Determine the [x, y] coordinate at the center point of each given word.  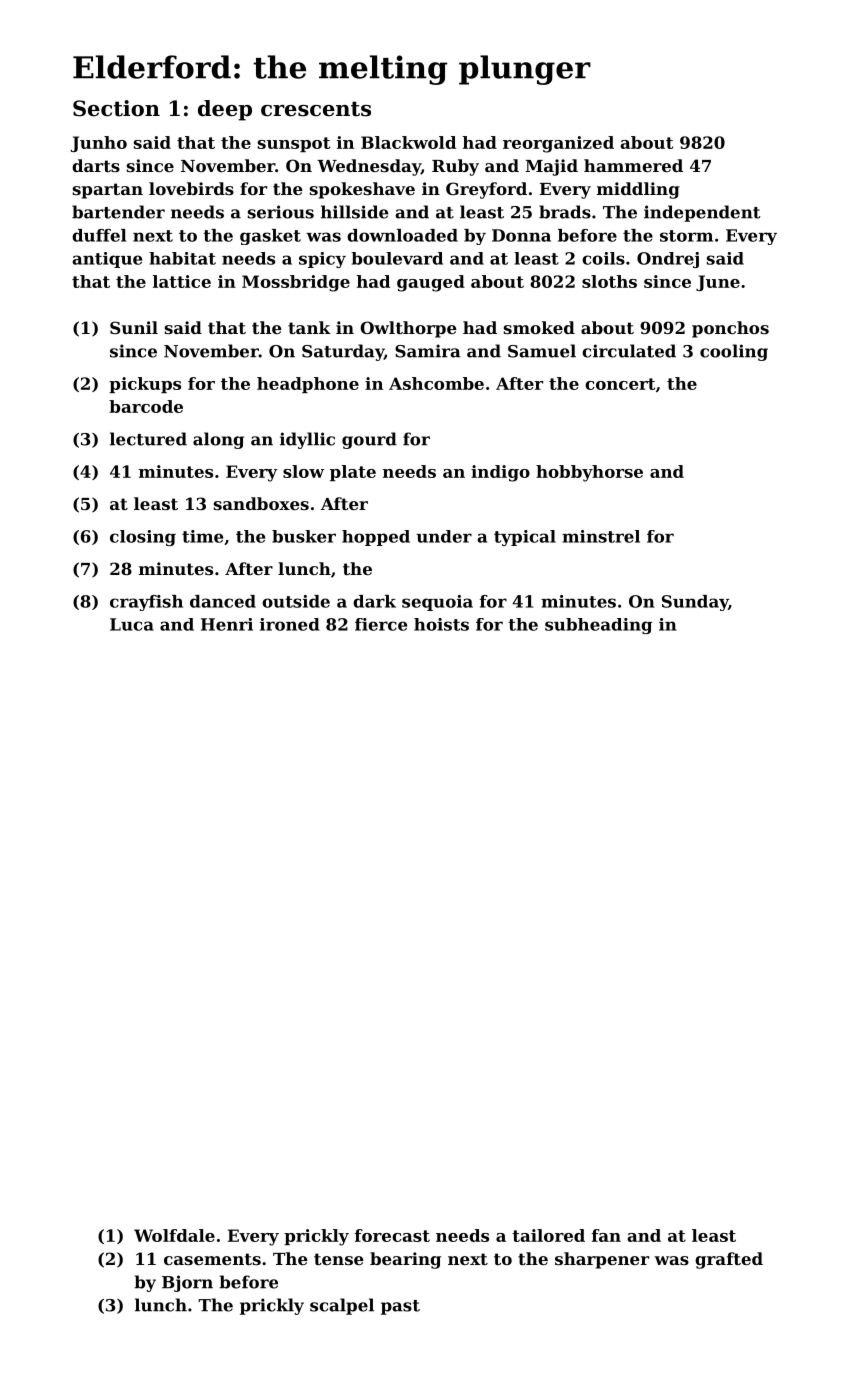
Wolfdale [174, 1235]
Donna [521, 235]
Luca [132, 624]
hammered [633, 165]
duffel [99, 235]
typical [525, 538]
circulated [629, 351]
